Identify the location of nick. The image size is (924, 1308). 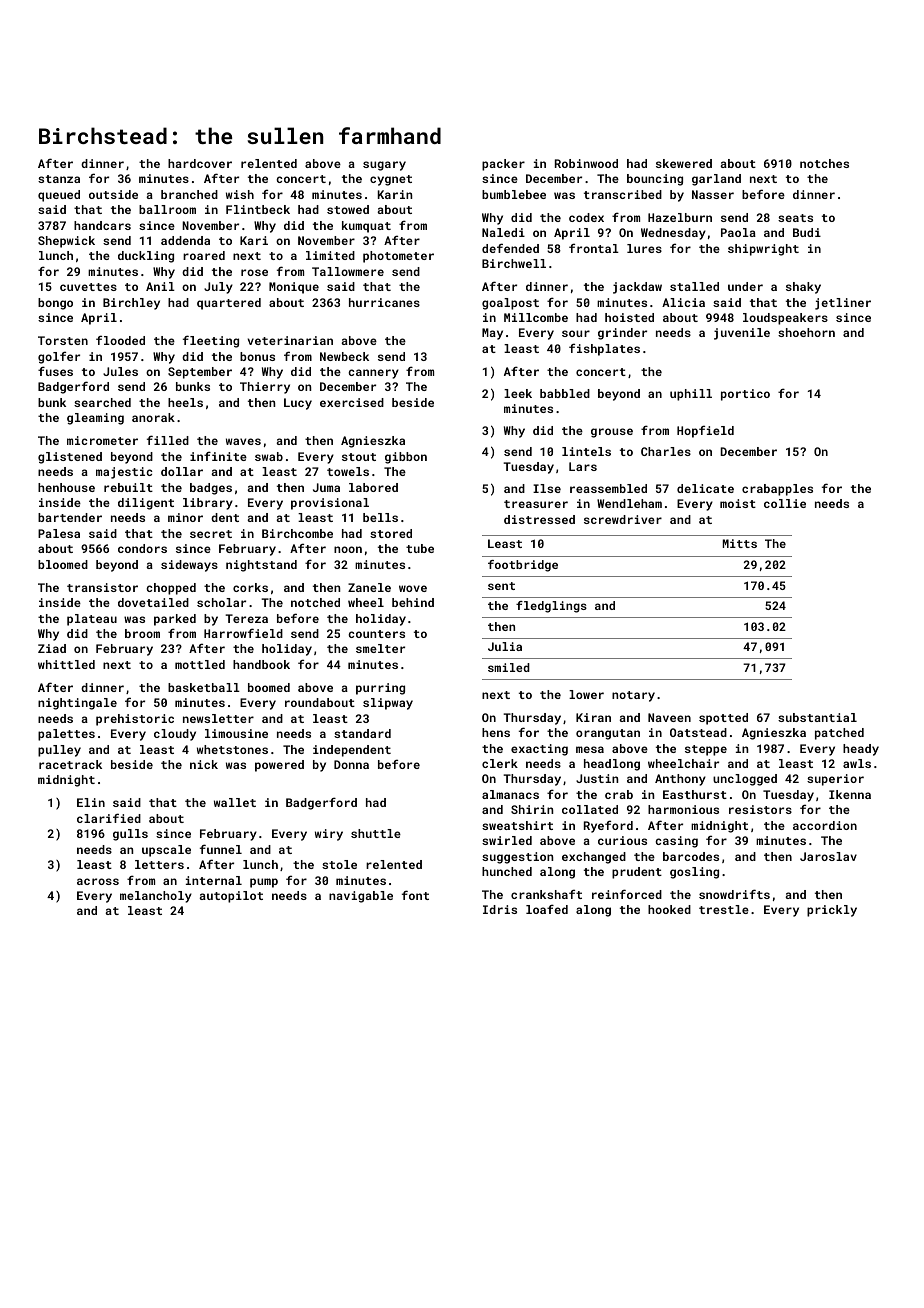
(204, 764).
